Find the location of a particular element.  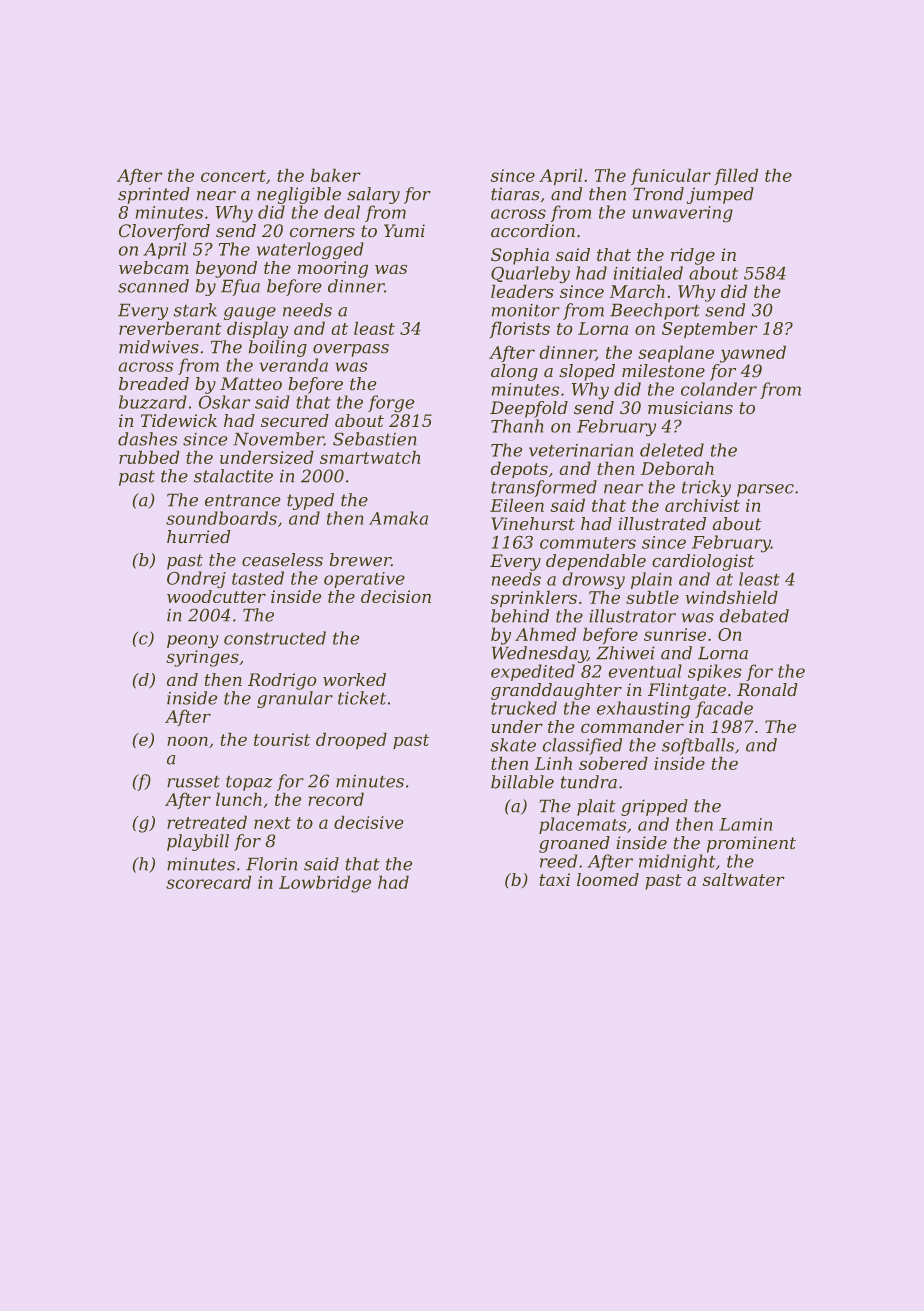

mooring is located at coordinates (333, 269).
